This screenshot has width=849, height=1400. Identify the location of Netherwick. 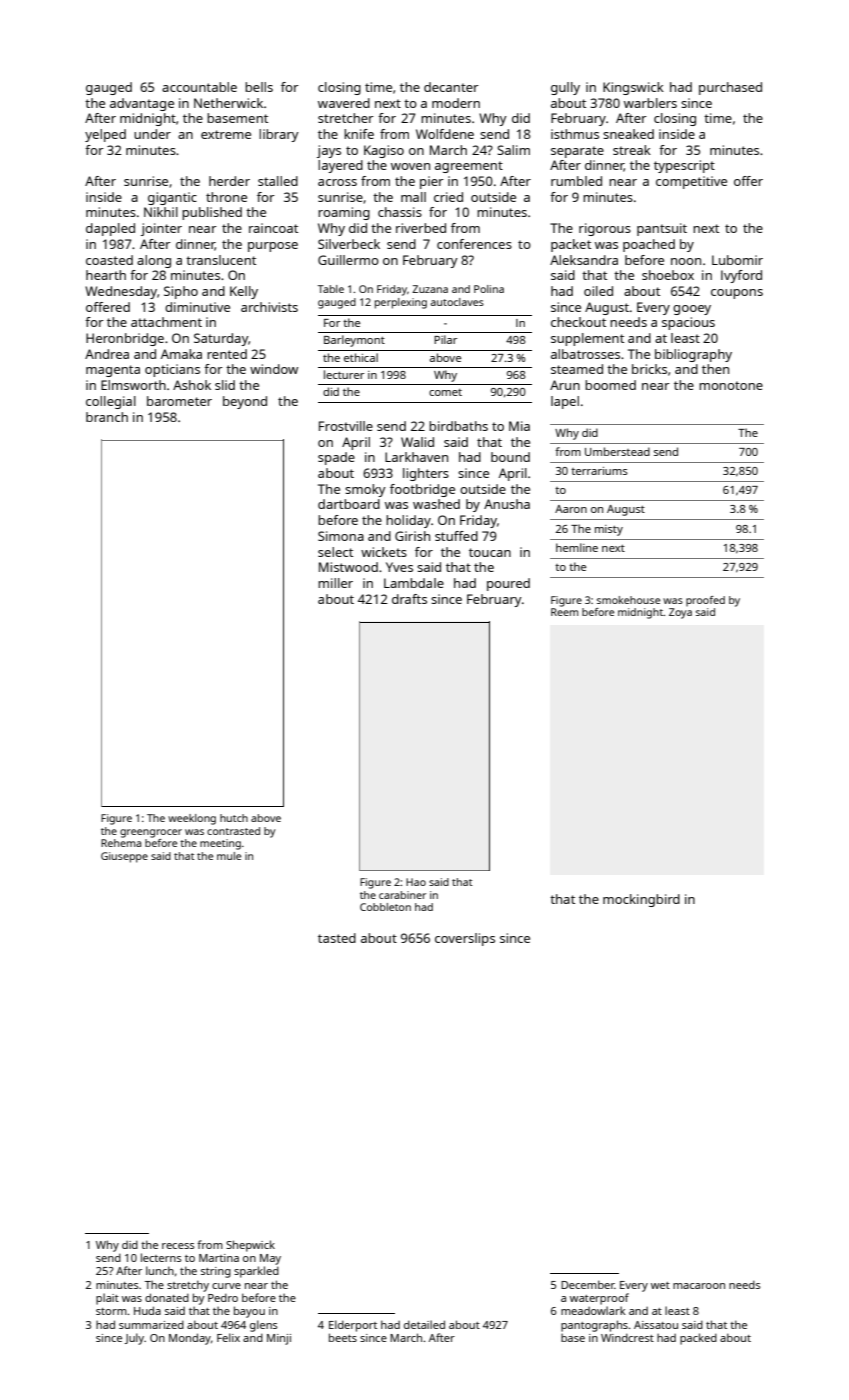
(228, 103).
